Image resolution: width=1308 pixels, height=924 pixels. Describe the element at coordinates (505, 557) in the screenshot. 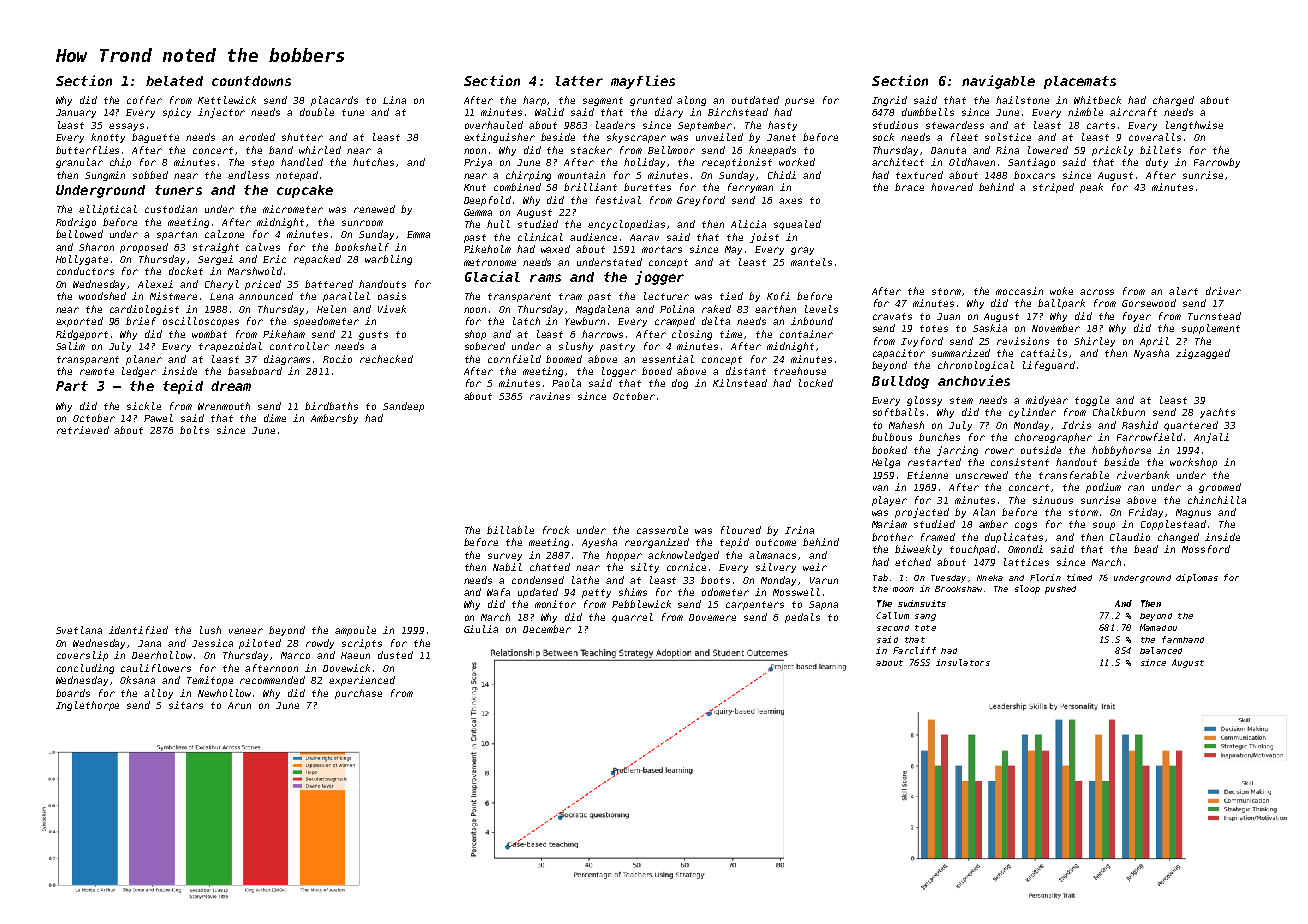

I see `survey` at that location.
